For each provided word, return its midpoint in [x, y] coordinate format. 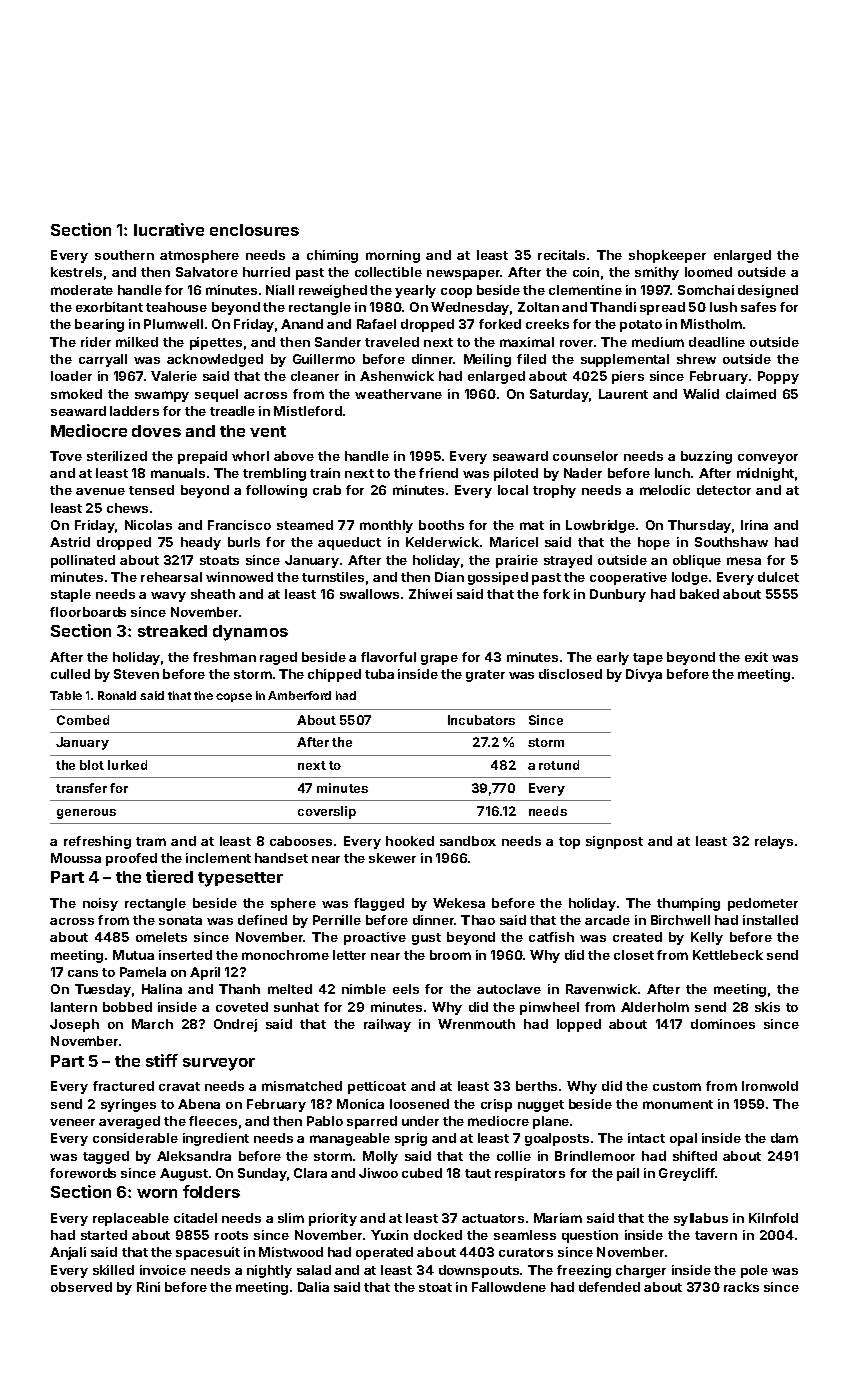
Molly [380, 1157]
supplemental [625, 360]
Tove [66, 456]
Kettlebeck [728, 955]
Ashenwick [397, 376]
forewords [83, 1173]
